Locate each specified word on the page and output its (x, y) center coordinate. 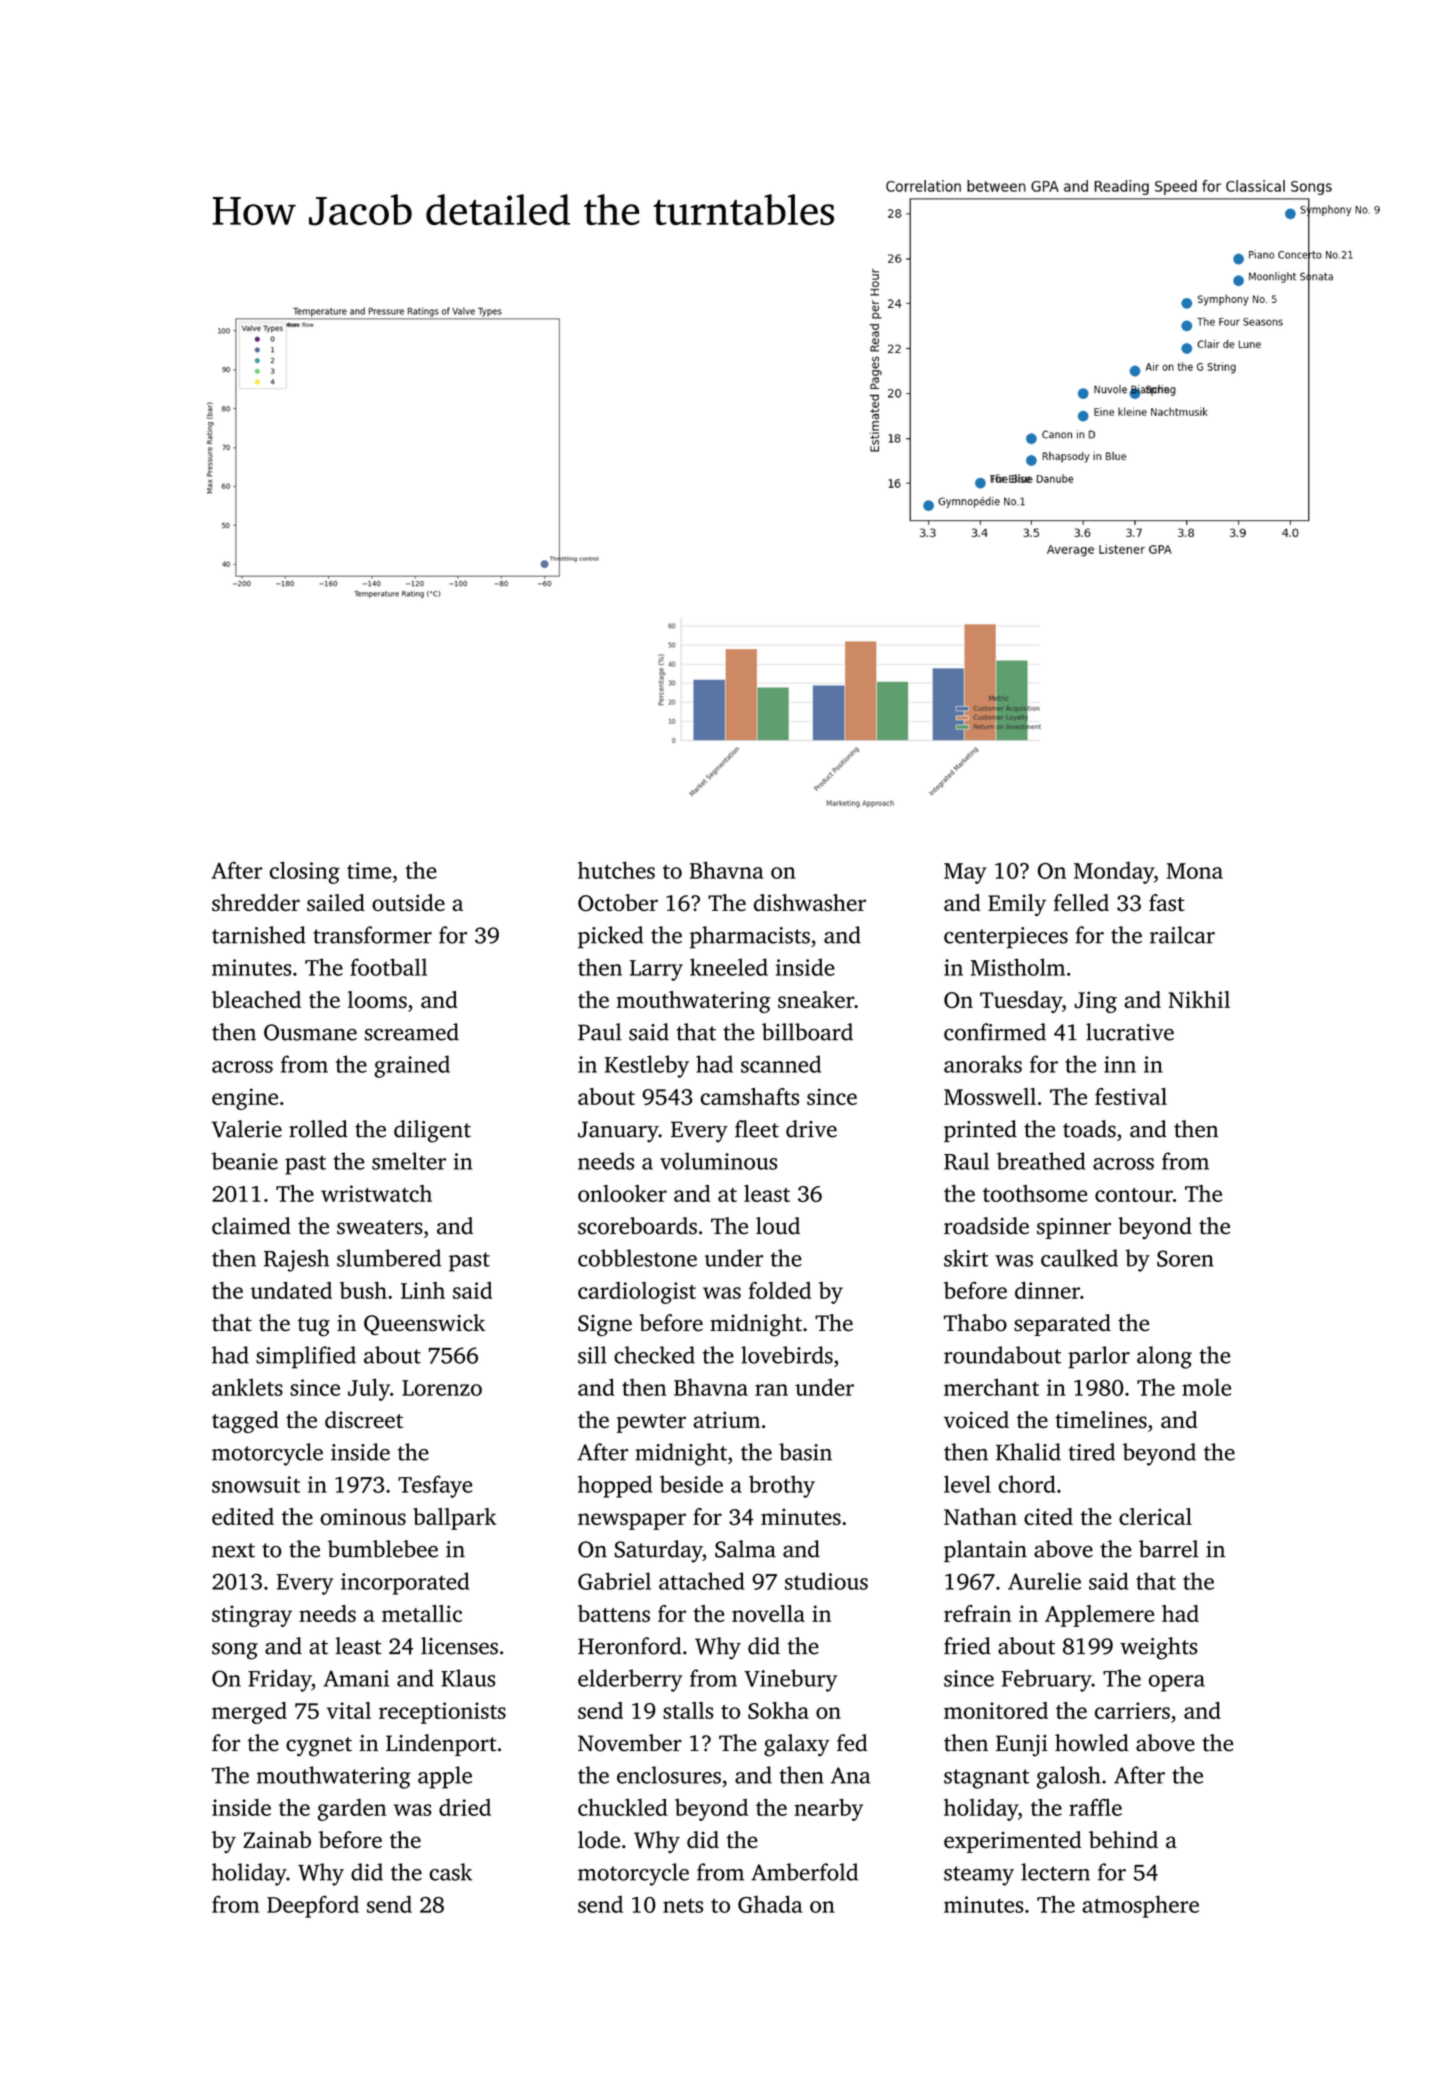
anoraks (983, 1064)
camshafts (750, 1096)
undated (291, 1290)
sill (592, 1355)
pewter (651, 1423)
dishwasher (810, 902)
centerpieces (1006, 938)
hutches (616, 870)
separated (1062, 1325)
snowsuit (256, 1484)
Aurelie (1044, 1581)
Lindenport (441, 1745)
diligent (432, 1131)
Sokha (778, 1710)
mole (1206, 1387)
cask (450, 1872)
